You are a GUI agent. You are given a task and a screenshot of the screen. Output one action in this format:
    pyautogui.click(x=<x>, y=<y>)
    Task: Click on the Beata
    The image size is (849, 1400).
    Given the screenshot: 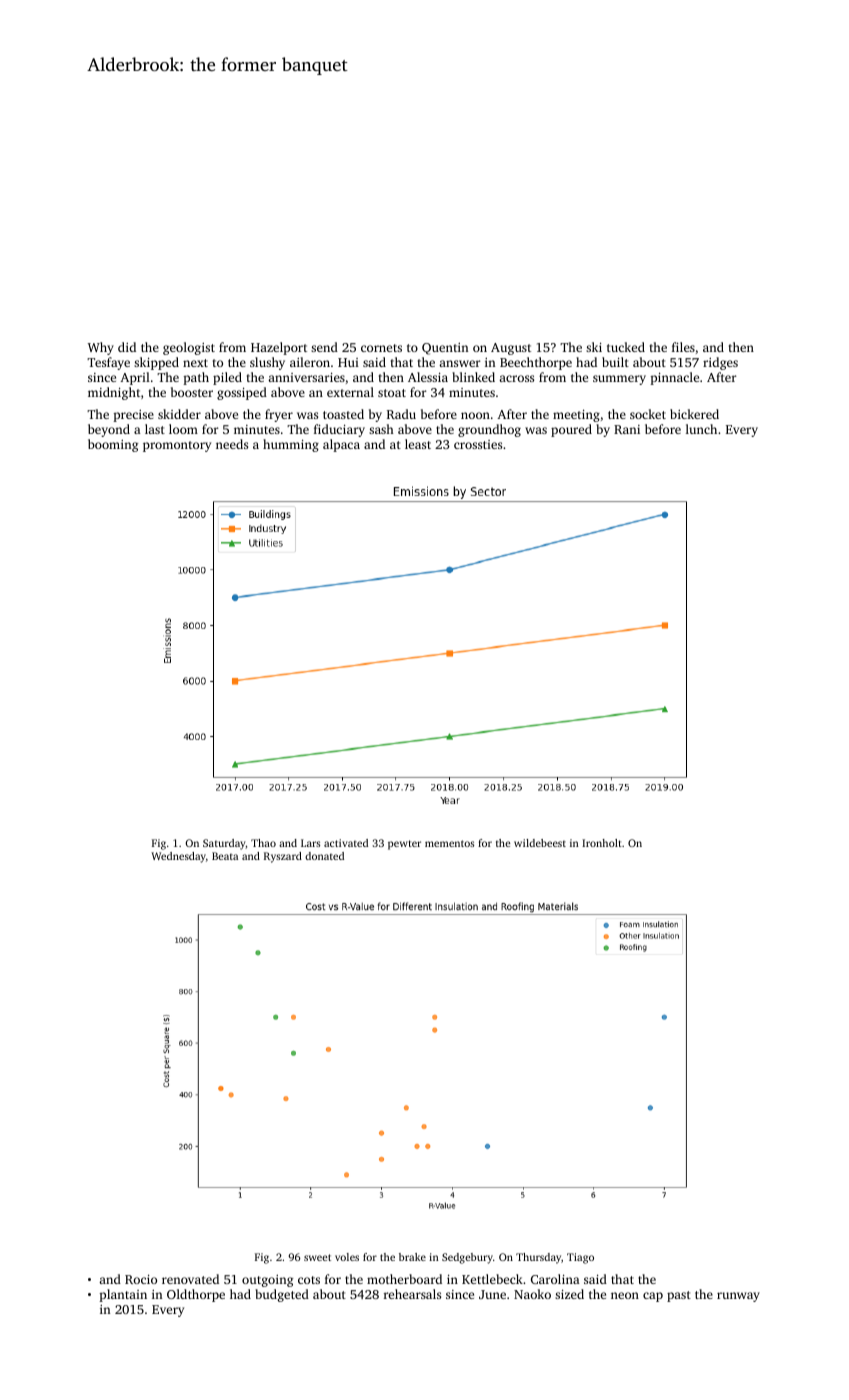 What is the action you would take?
    pyautogui.click(x=225, y=856)
